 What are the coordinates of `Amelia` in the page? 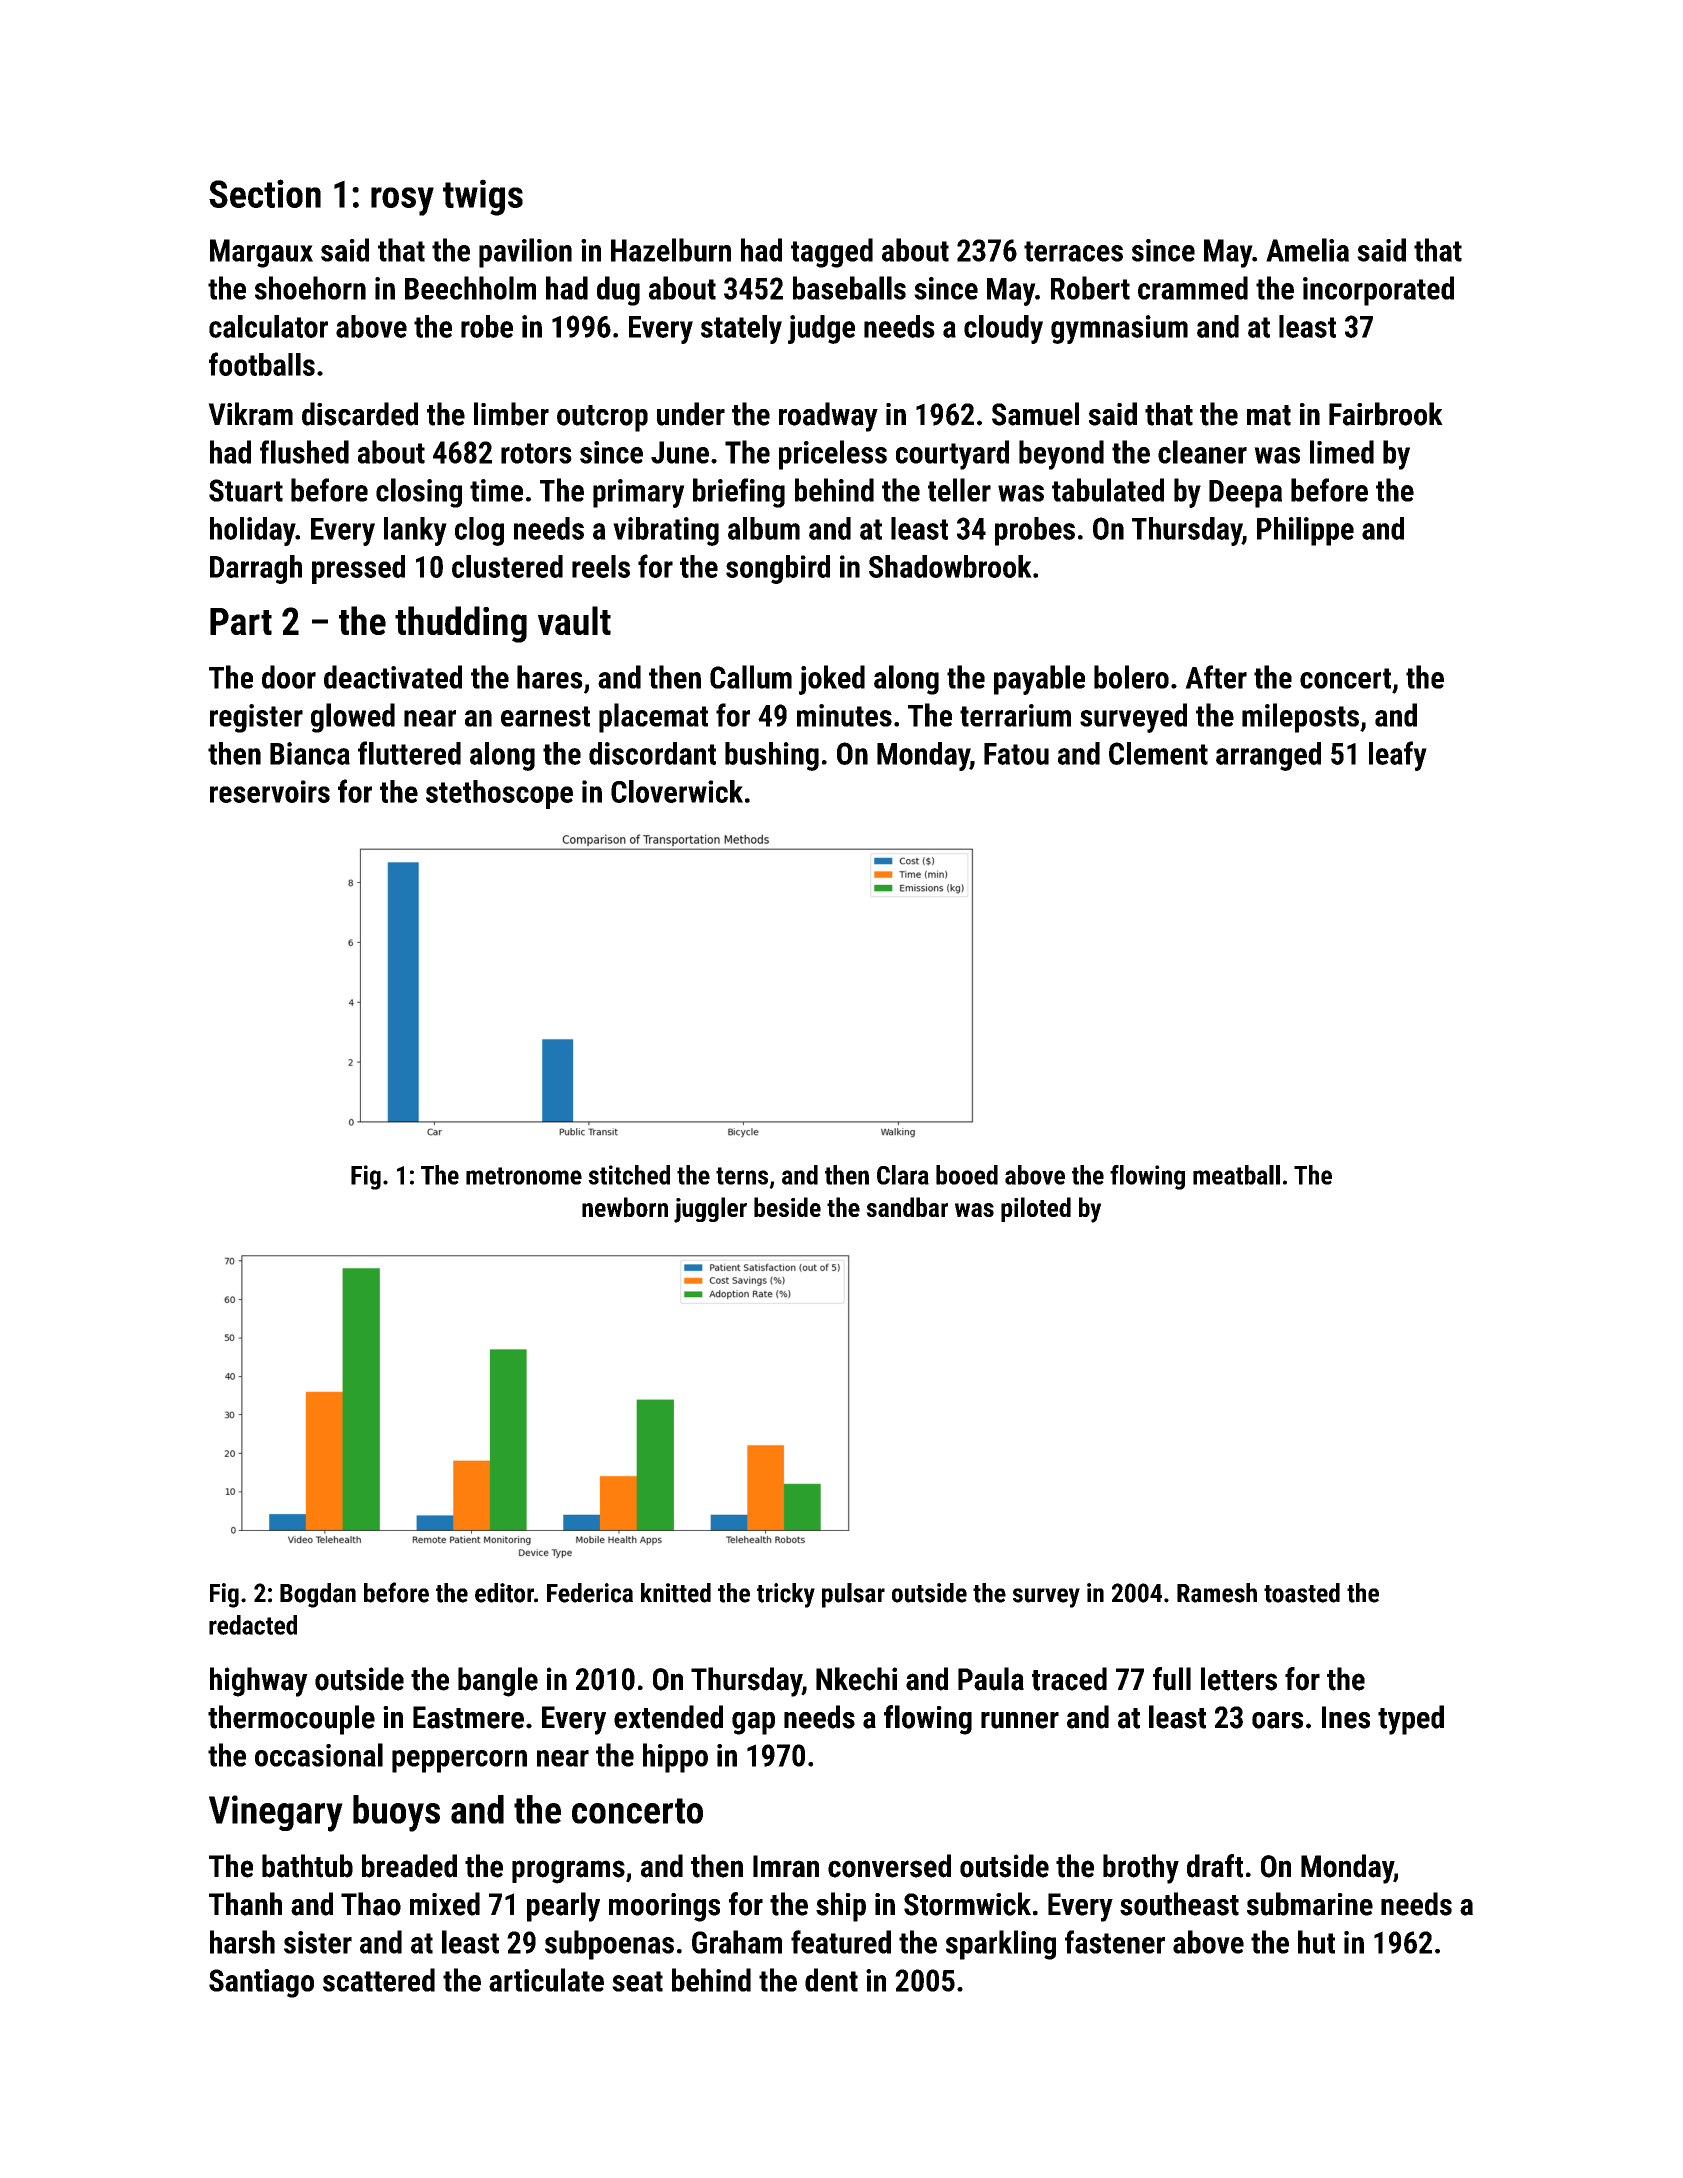 It's located at (1307, 250).
